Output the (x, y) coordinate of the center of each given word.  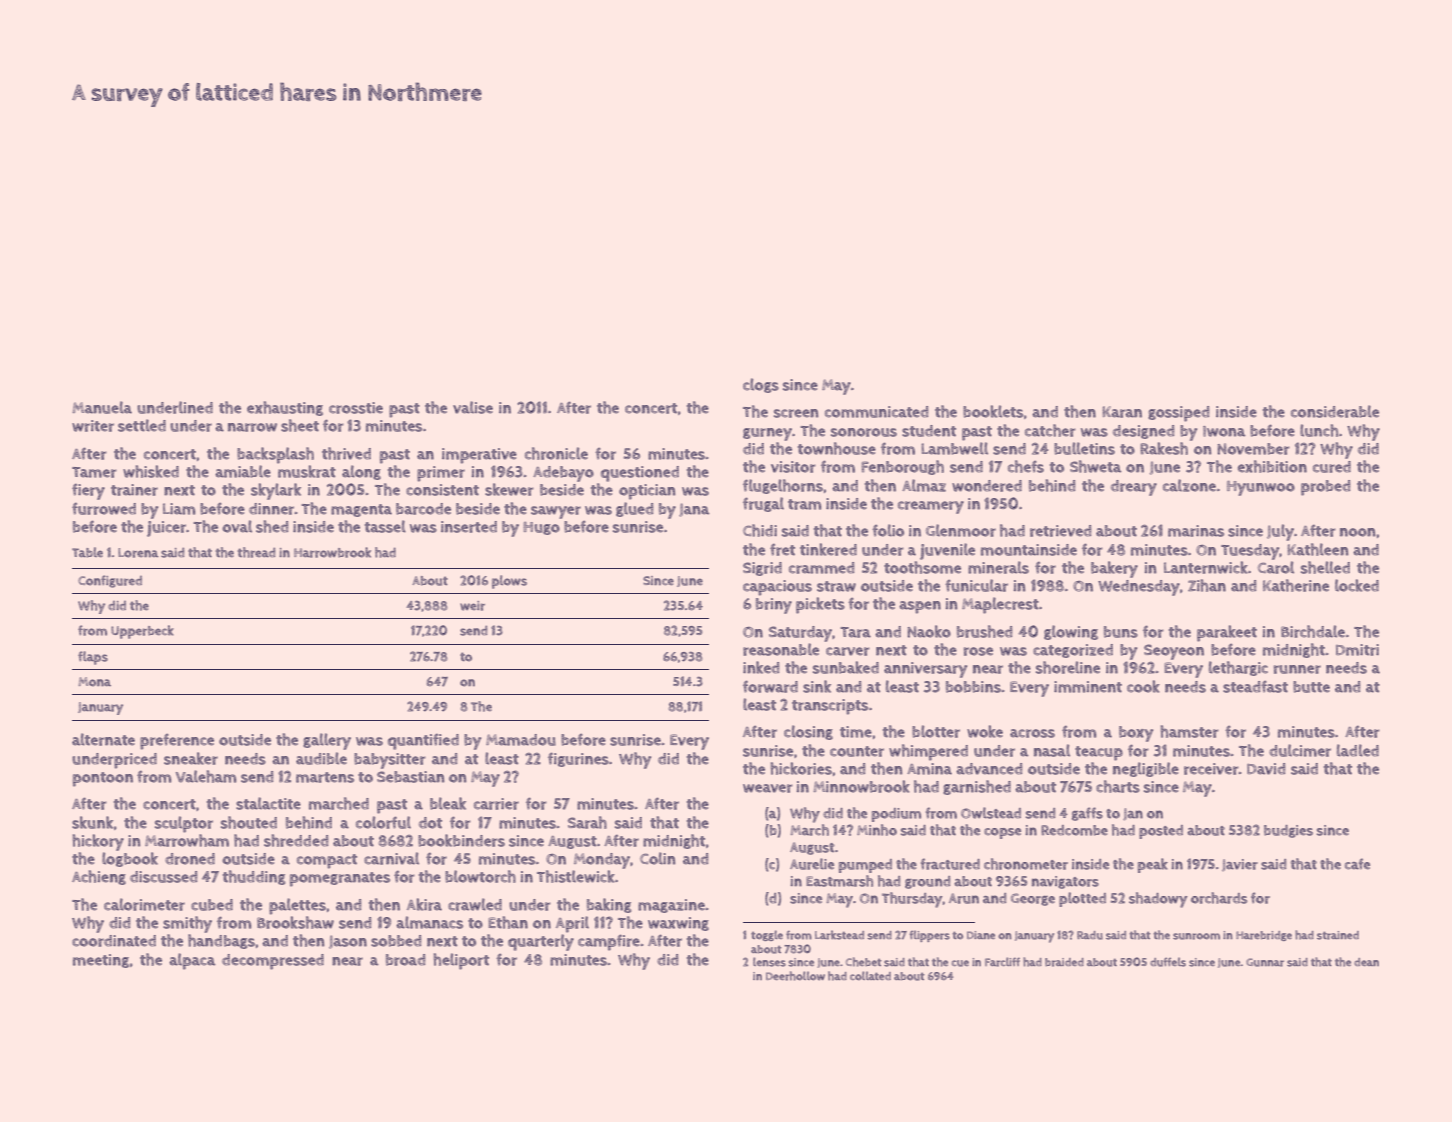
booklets (993, 411)
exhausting (285, 408)
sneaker (191, 758)
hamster (1189, 731)
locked (1357, 585)
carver (848, 651)
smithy (187, 924)
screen (796, 413)
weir (472, 606)
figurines (578, 759)
